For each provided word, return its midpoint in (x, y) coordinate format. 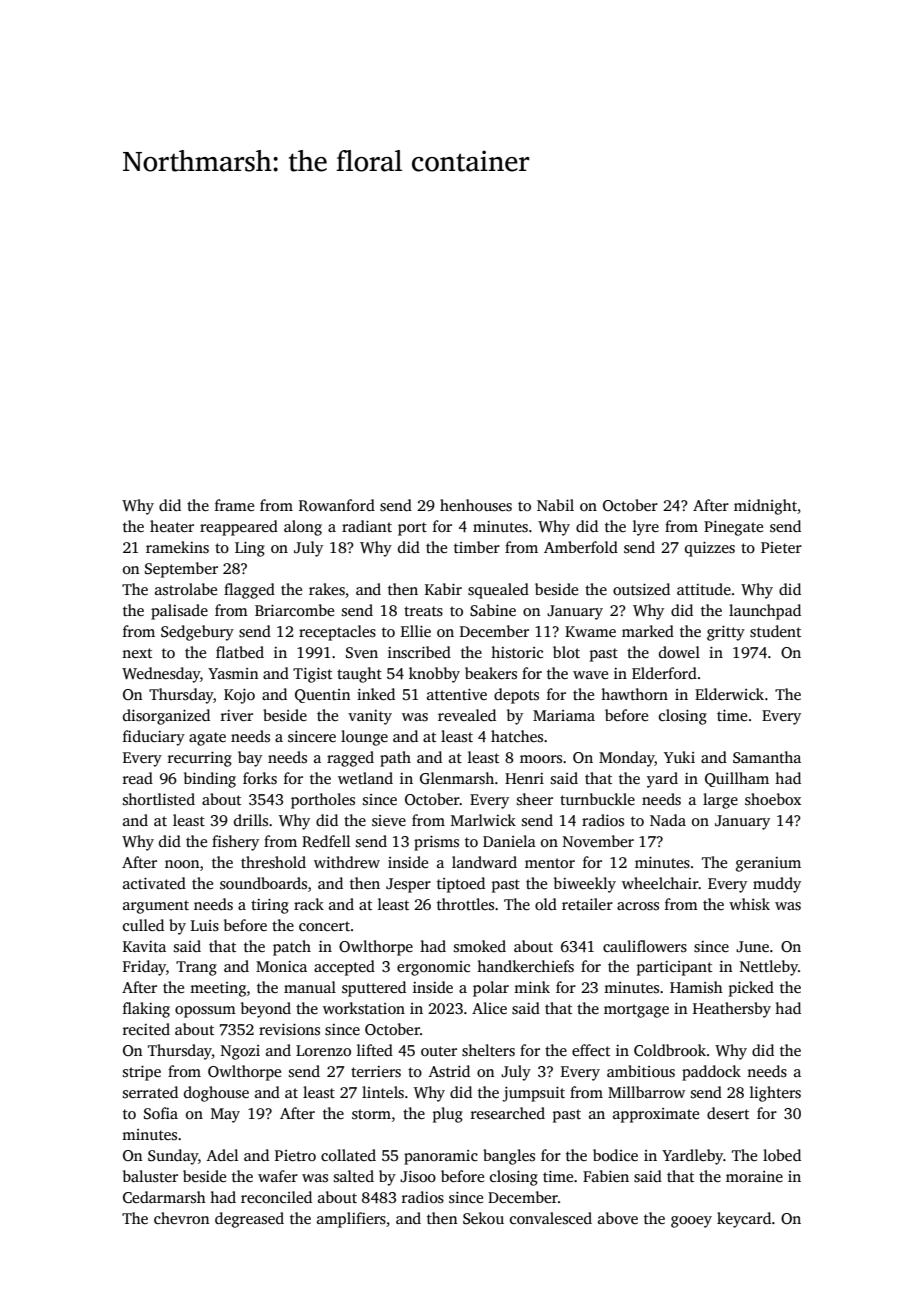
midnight (765, 507)
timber (477, 547)
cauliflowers (645, 946)
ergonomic (433, 968)
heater (172, 526)
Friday (144, 968)
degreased (249, 1220)
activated (154, 883)
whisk (749, 904)
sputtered (374, 989)
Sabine (493, 610)
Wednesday (161, 675)
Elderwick (729, 694)
